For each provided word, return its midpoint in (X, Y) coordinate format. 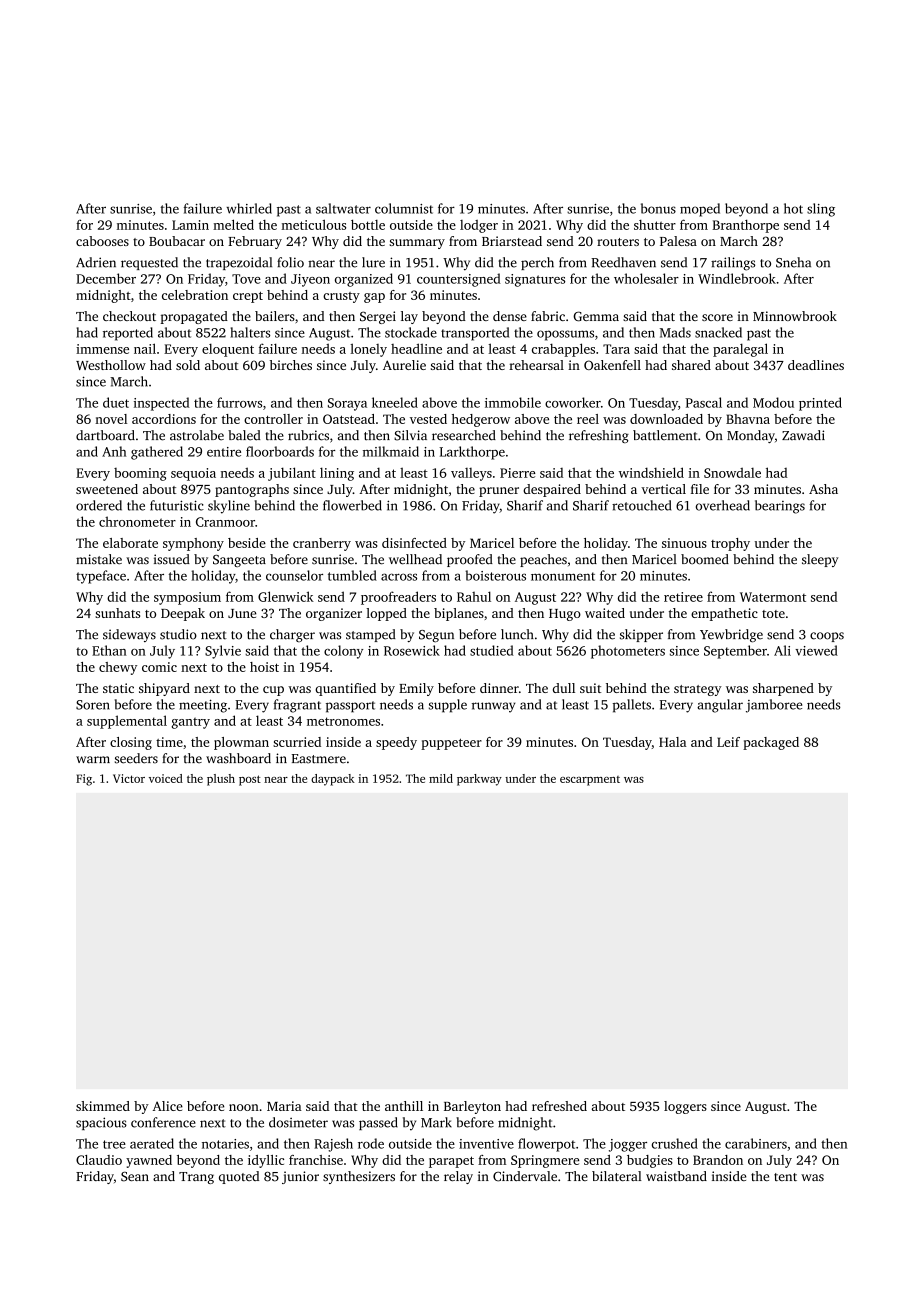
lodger (479, 226)
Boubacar (177, 241)
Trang (196, 1178)
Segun (436, 636)
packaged (771, 743)
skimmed (103, 1106)
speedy (396, 743)
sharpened (783, 689)
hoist (264, 667)
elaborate (130, 543)
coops (827, 637)
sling (821, 210)
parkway (479, 780)
